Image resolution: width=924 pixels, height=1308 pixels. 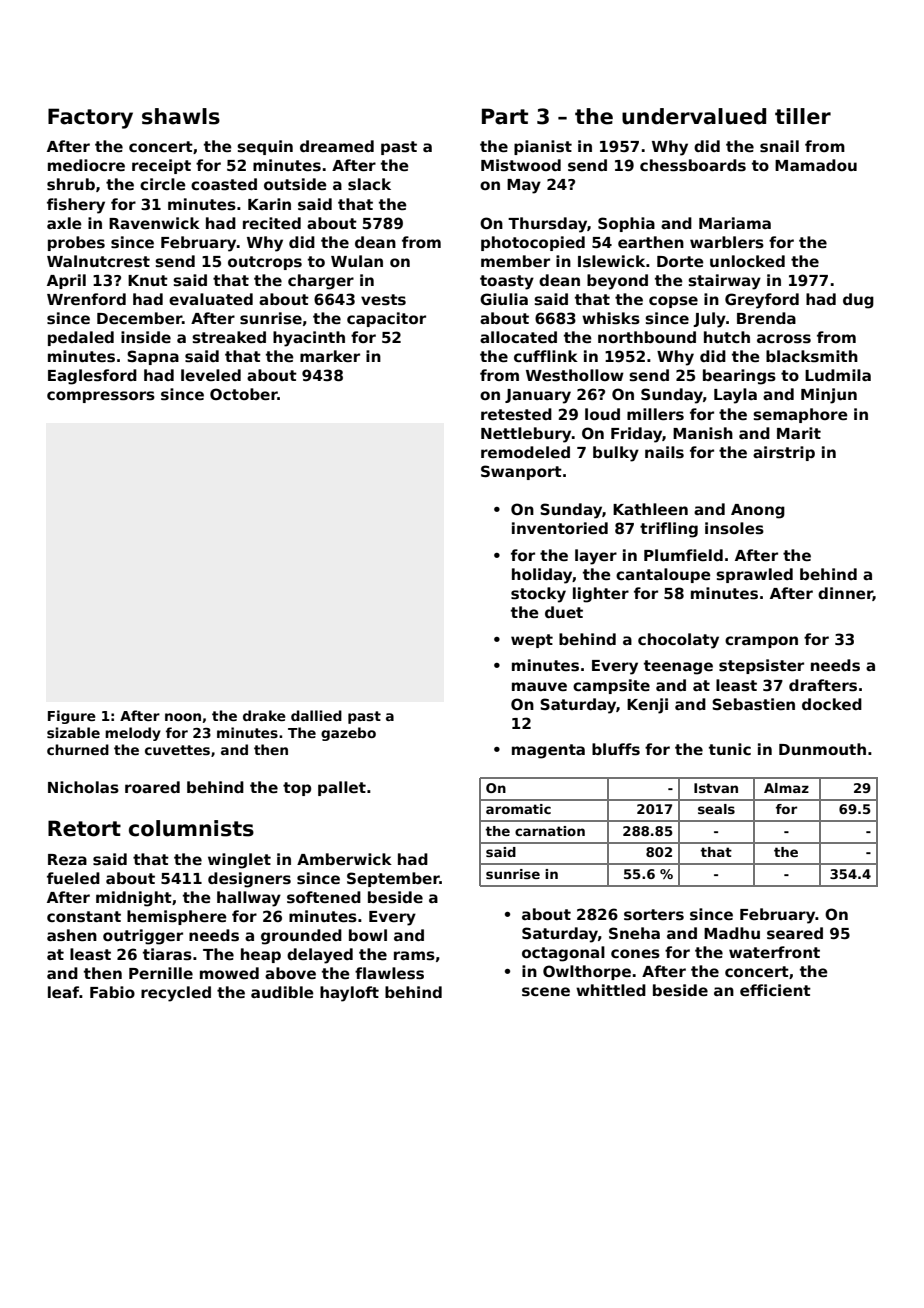 What do you see at coordinates (264, 715) in the screenshot?
I see `drake` at bounding box center [264, 715].
